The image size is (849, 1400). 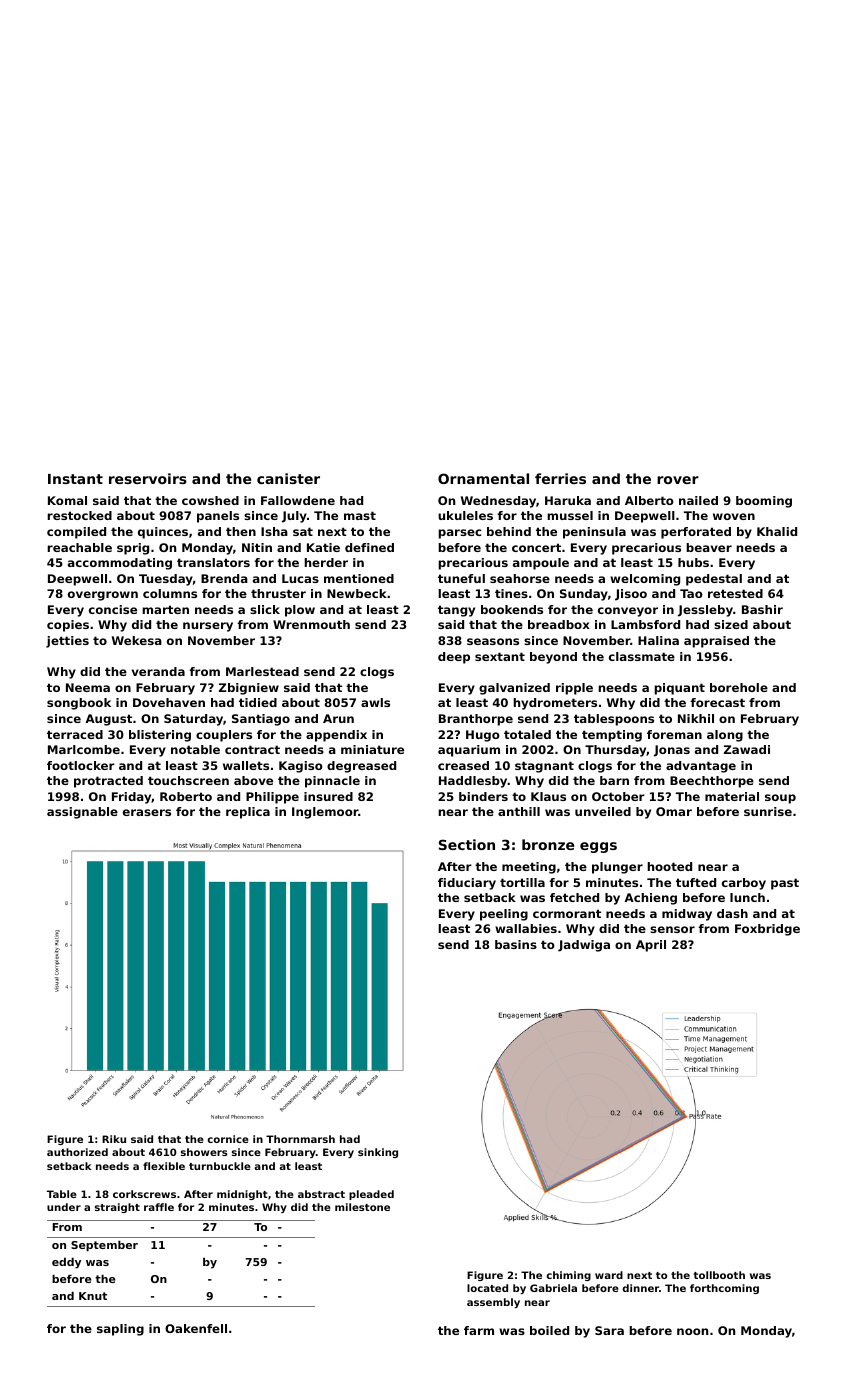 I want to click on Khalid, so click(x=777, y=531).
